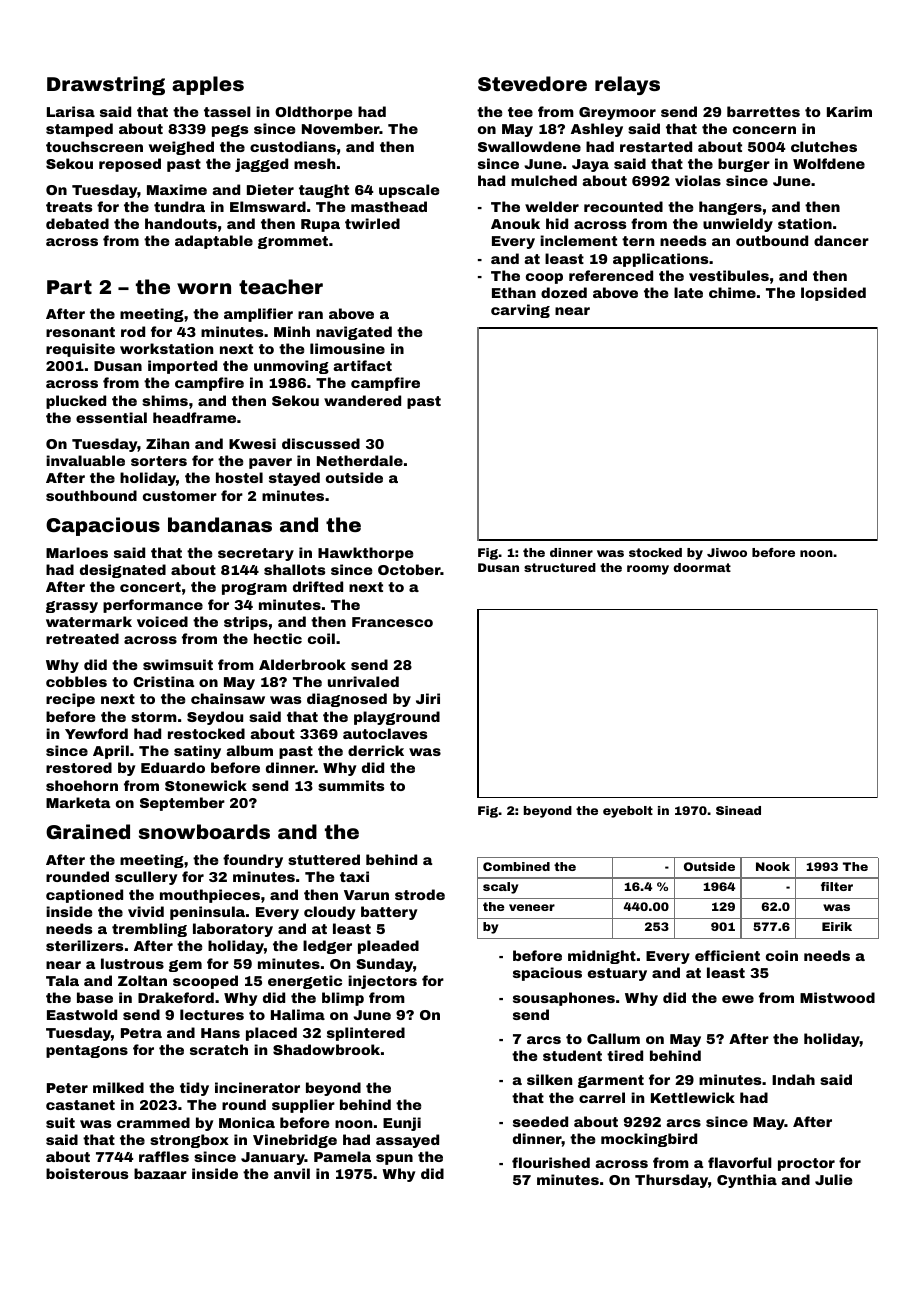 This screenshot has height=1308, width=924. What do you see at coordinates (180, 496) in the screenshot?
I see `customer` at bounding box center [180, 496].
